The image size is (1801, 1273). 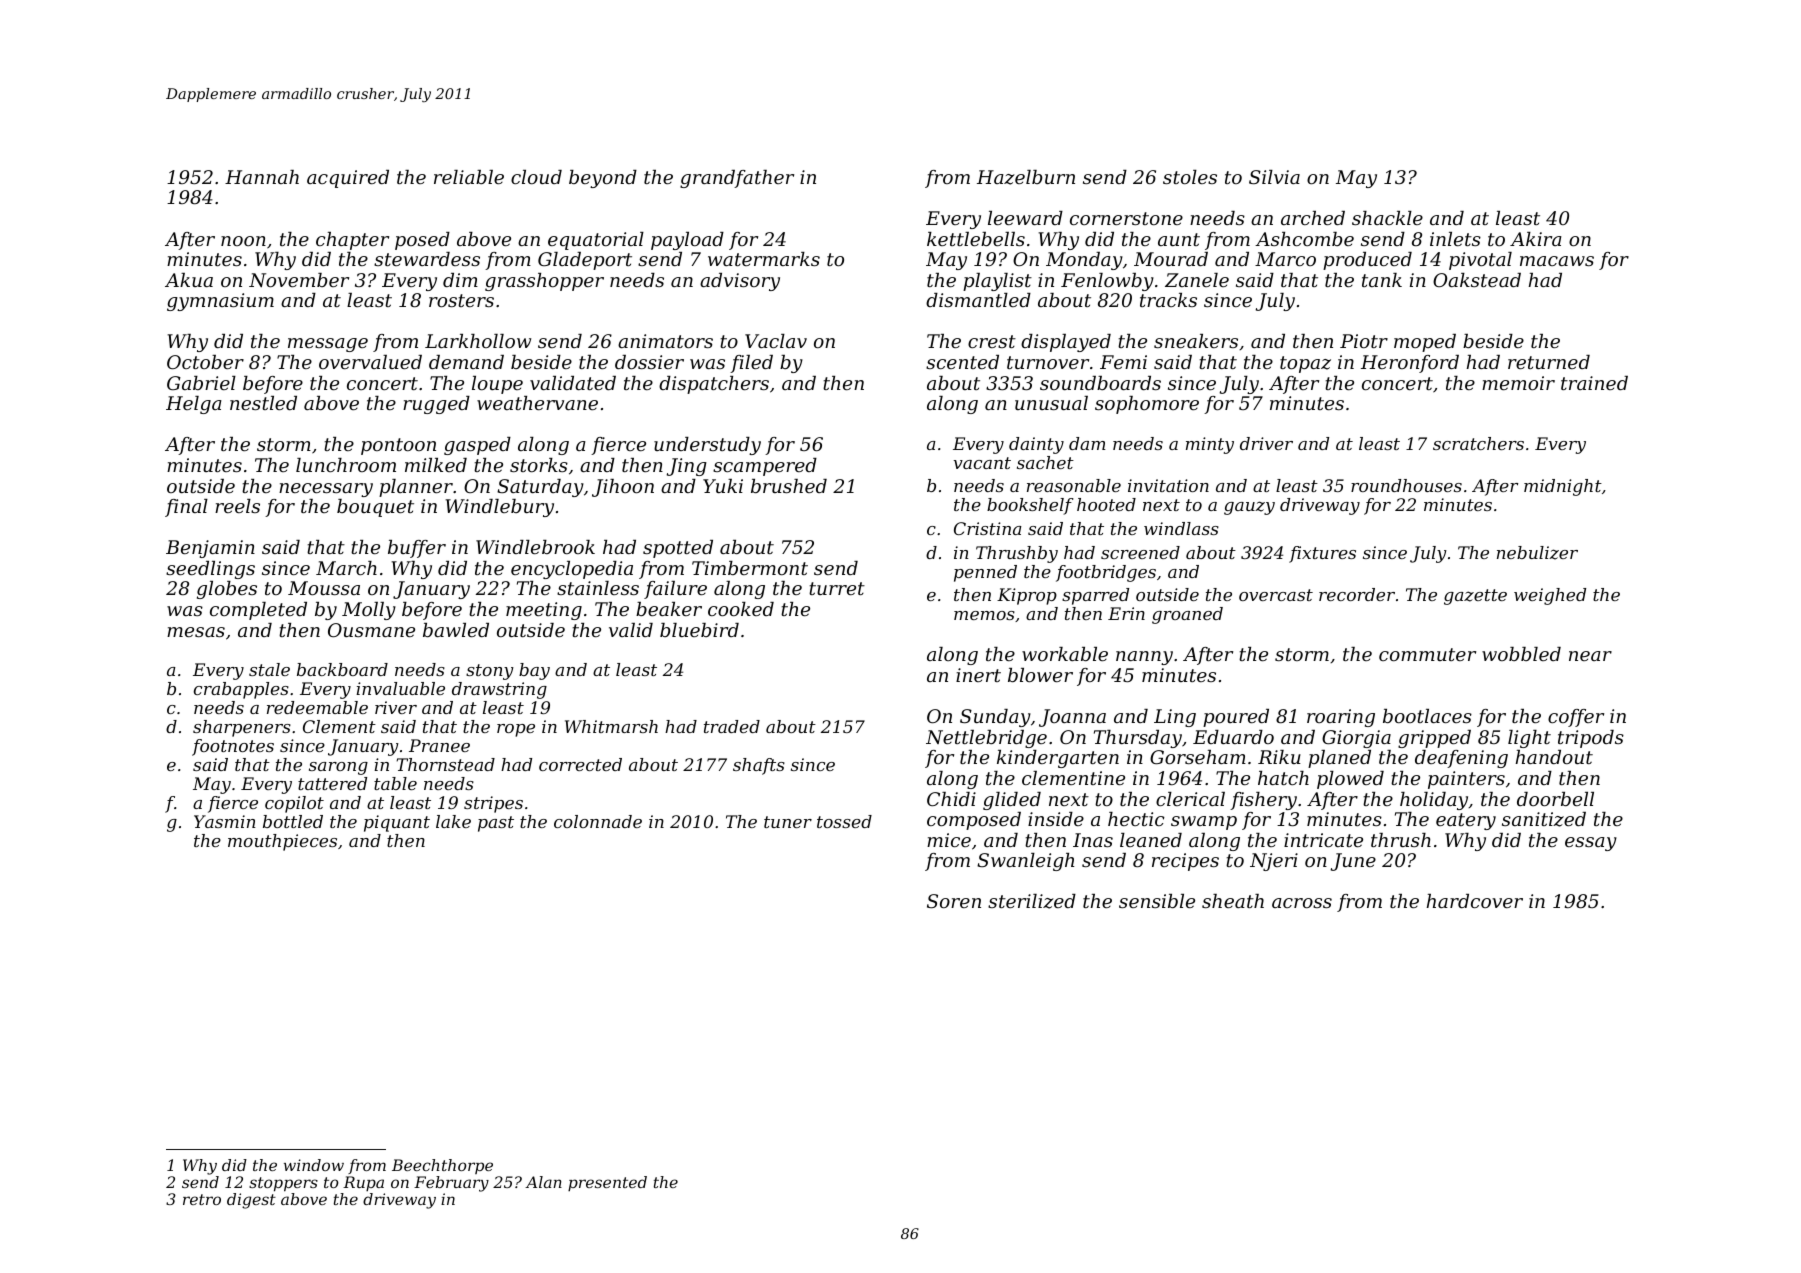 What do you see at coordinates (764, 259) in the document?
I see `watermarks` at bounding box center [764, 259].
